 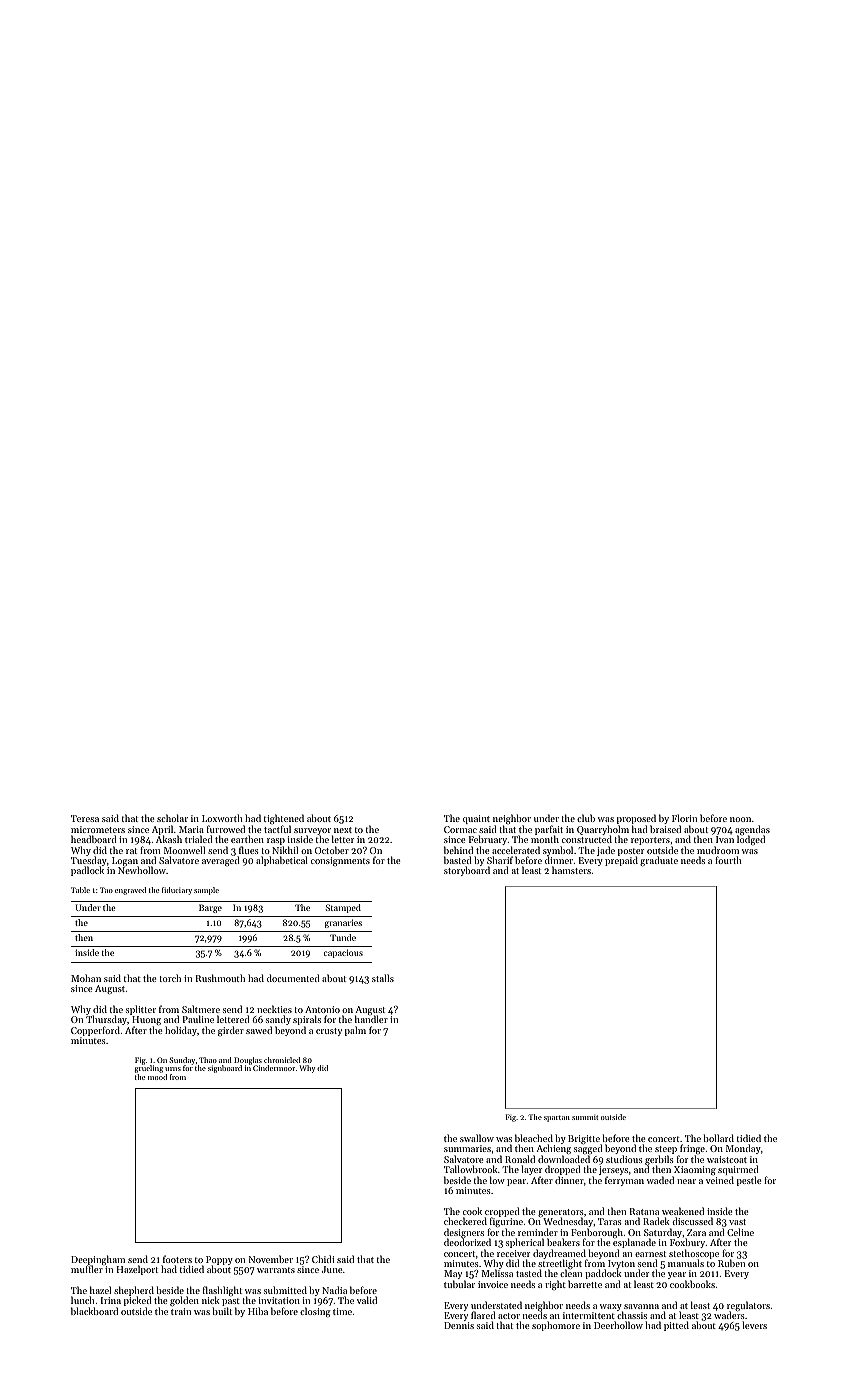 What do you see at coordinates (94, 1311) in the image?
I see `blackboard` at bounding box center [94, 1311].
